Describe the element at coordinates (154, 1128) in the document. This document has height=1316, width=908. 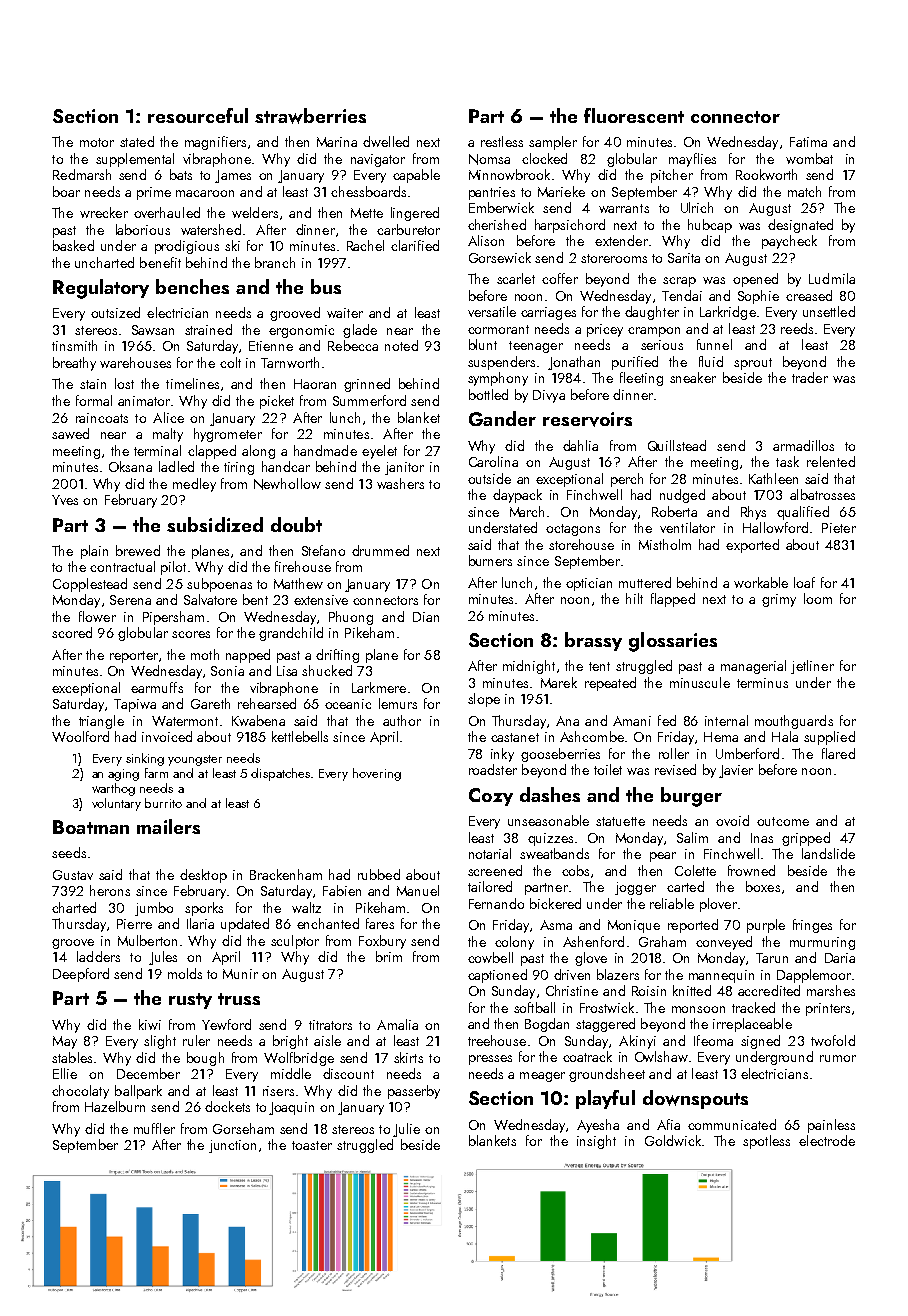
I see `muffler` at that location.
